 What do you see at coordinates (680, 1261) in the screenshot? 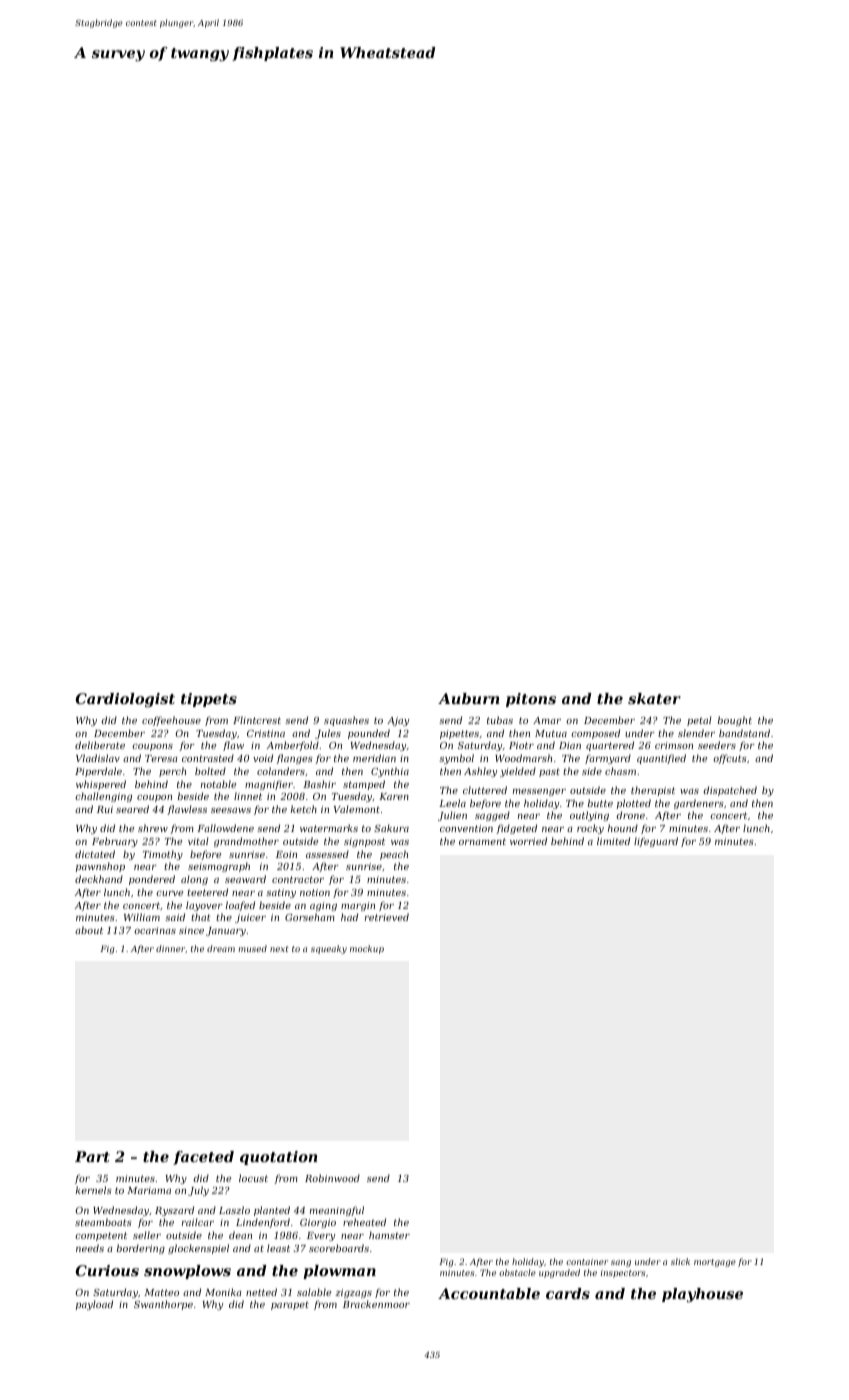
I see `slick` at bounding box center [680, 1261].
